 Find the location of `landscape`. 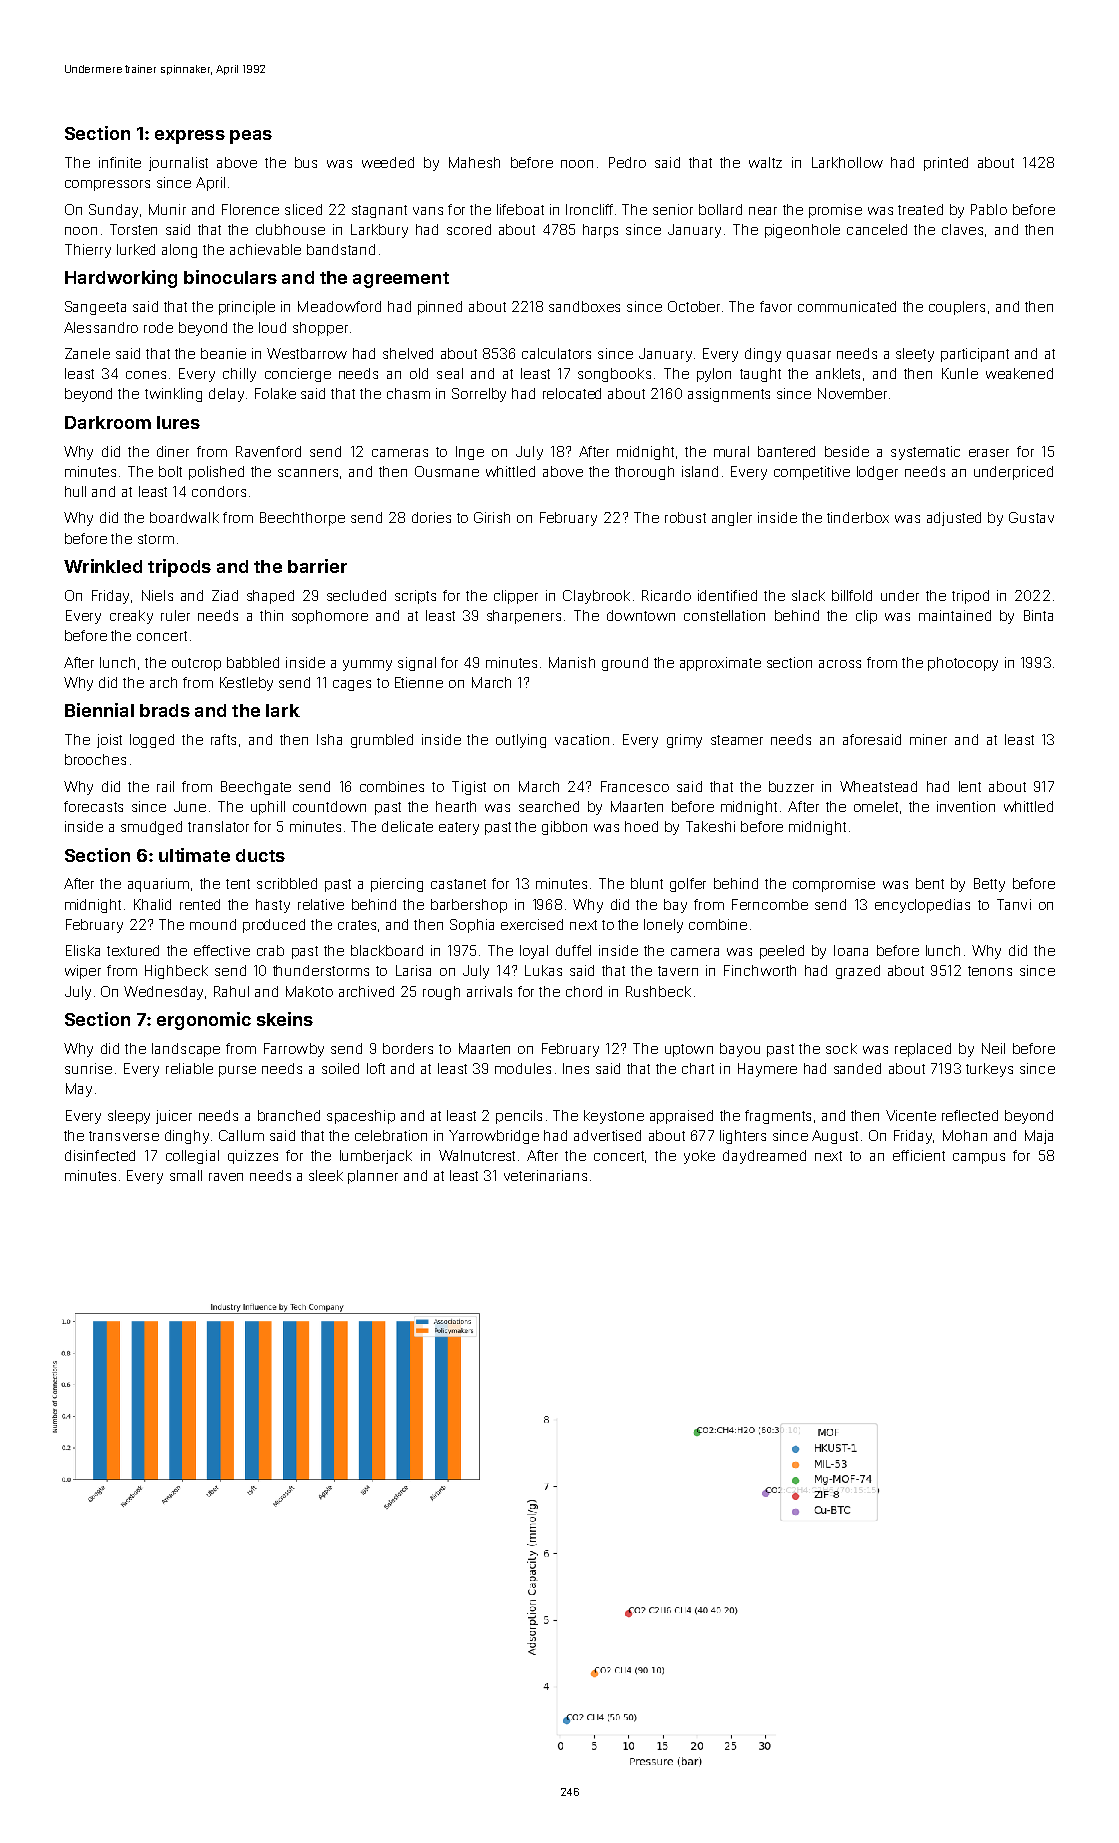

landscape is located at coordinates (186, 1050).
